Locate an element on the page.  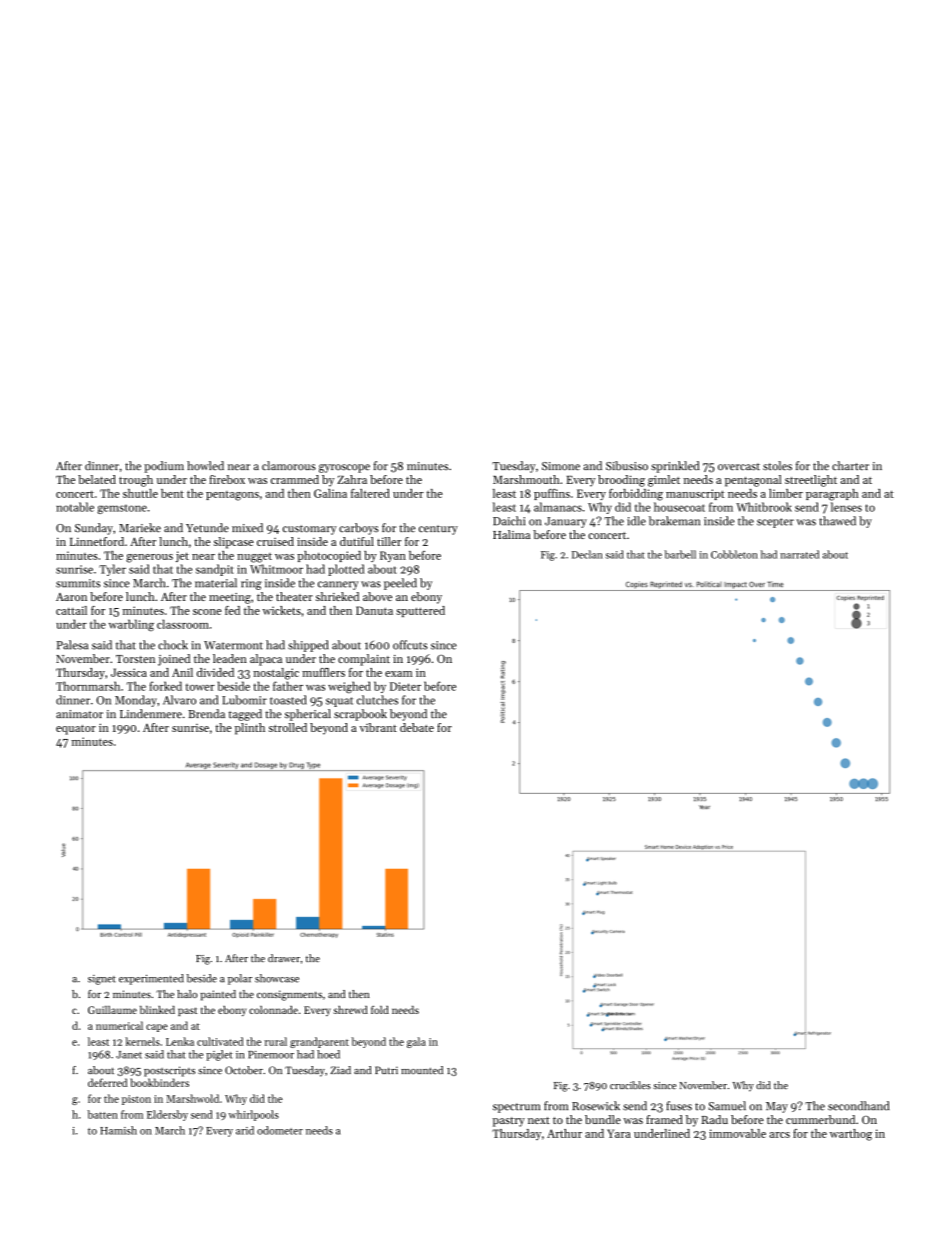
signet is located at coordinates (102, 980).
